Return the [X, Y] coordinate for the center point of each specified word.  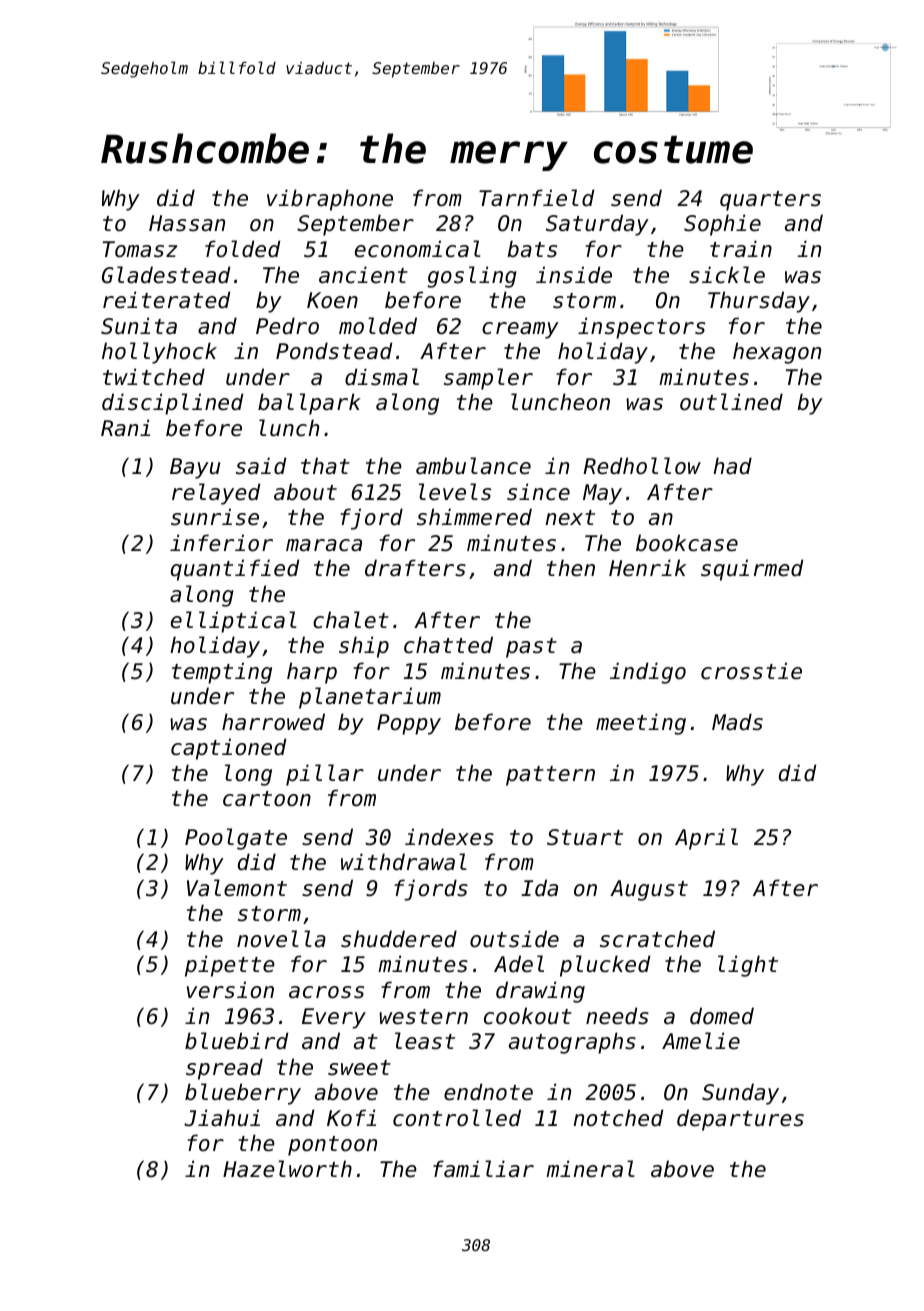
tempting [222, 673]
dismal [382, 377]
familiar [483, 1169]
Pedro [287, 326]
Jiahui [222, 1118]
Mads [737, 722]
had [732, 466]
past [531, 648]
